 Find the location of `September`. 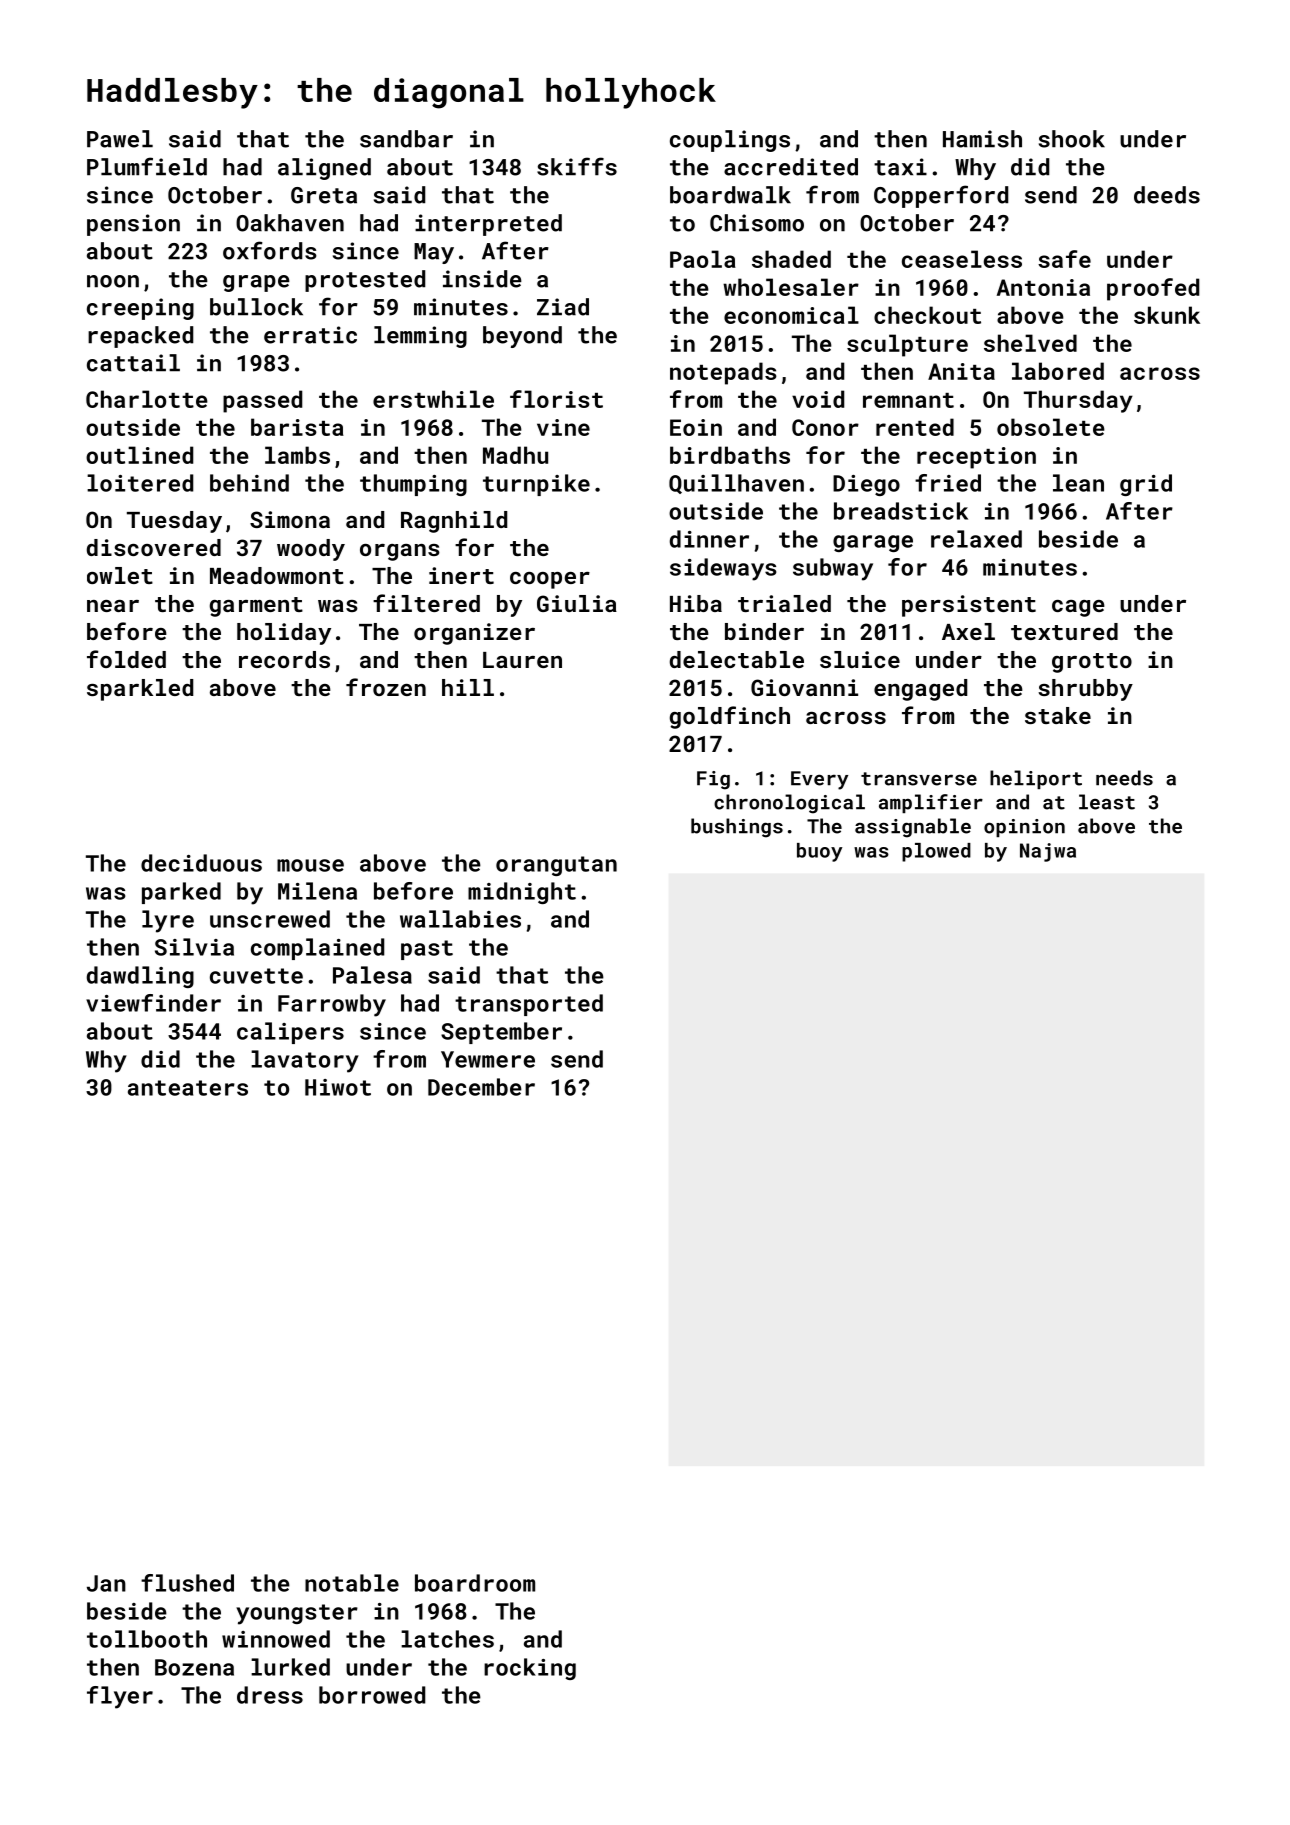

September is located at coordinates (501, 1033).
